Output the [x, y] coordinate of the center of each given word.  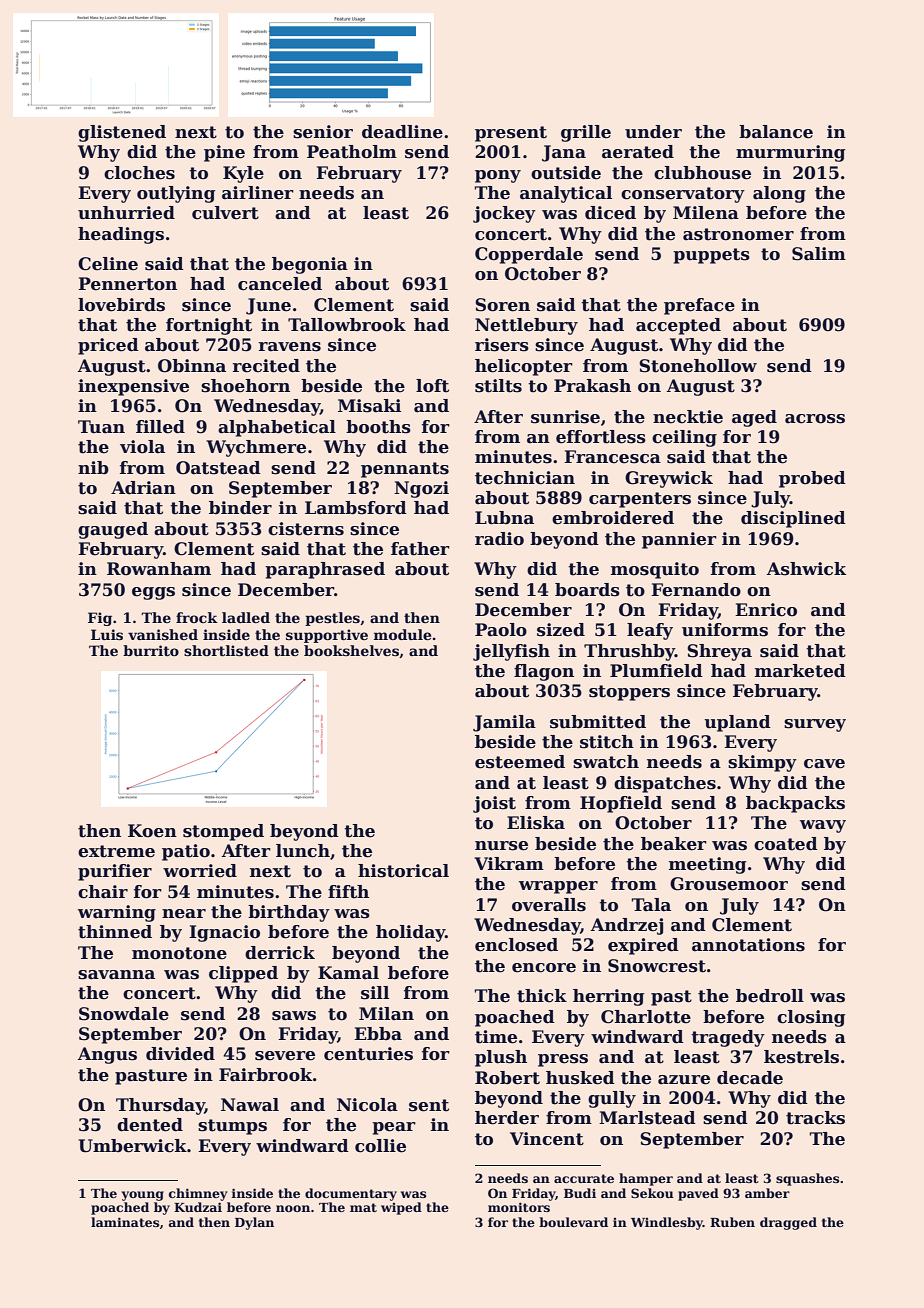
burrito [151, 650]
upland [737, 723]
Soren [502, 305]
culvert [225, 213]
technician [525, 478]
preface [699, 306]
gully [612, 1099]
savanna [116, 975]
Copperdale [529, 255]
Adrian [143, 488]
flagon [544, 672]
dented [150, 1125]
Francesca [612, 457]
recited [266, 366]
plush [501, 1058]
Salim [819, 254]
